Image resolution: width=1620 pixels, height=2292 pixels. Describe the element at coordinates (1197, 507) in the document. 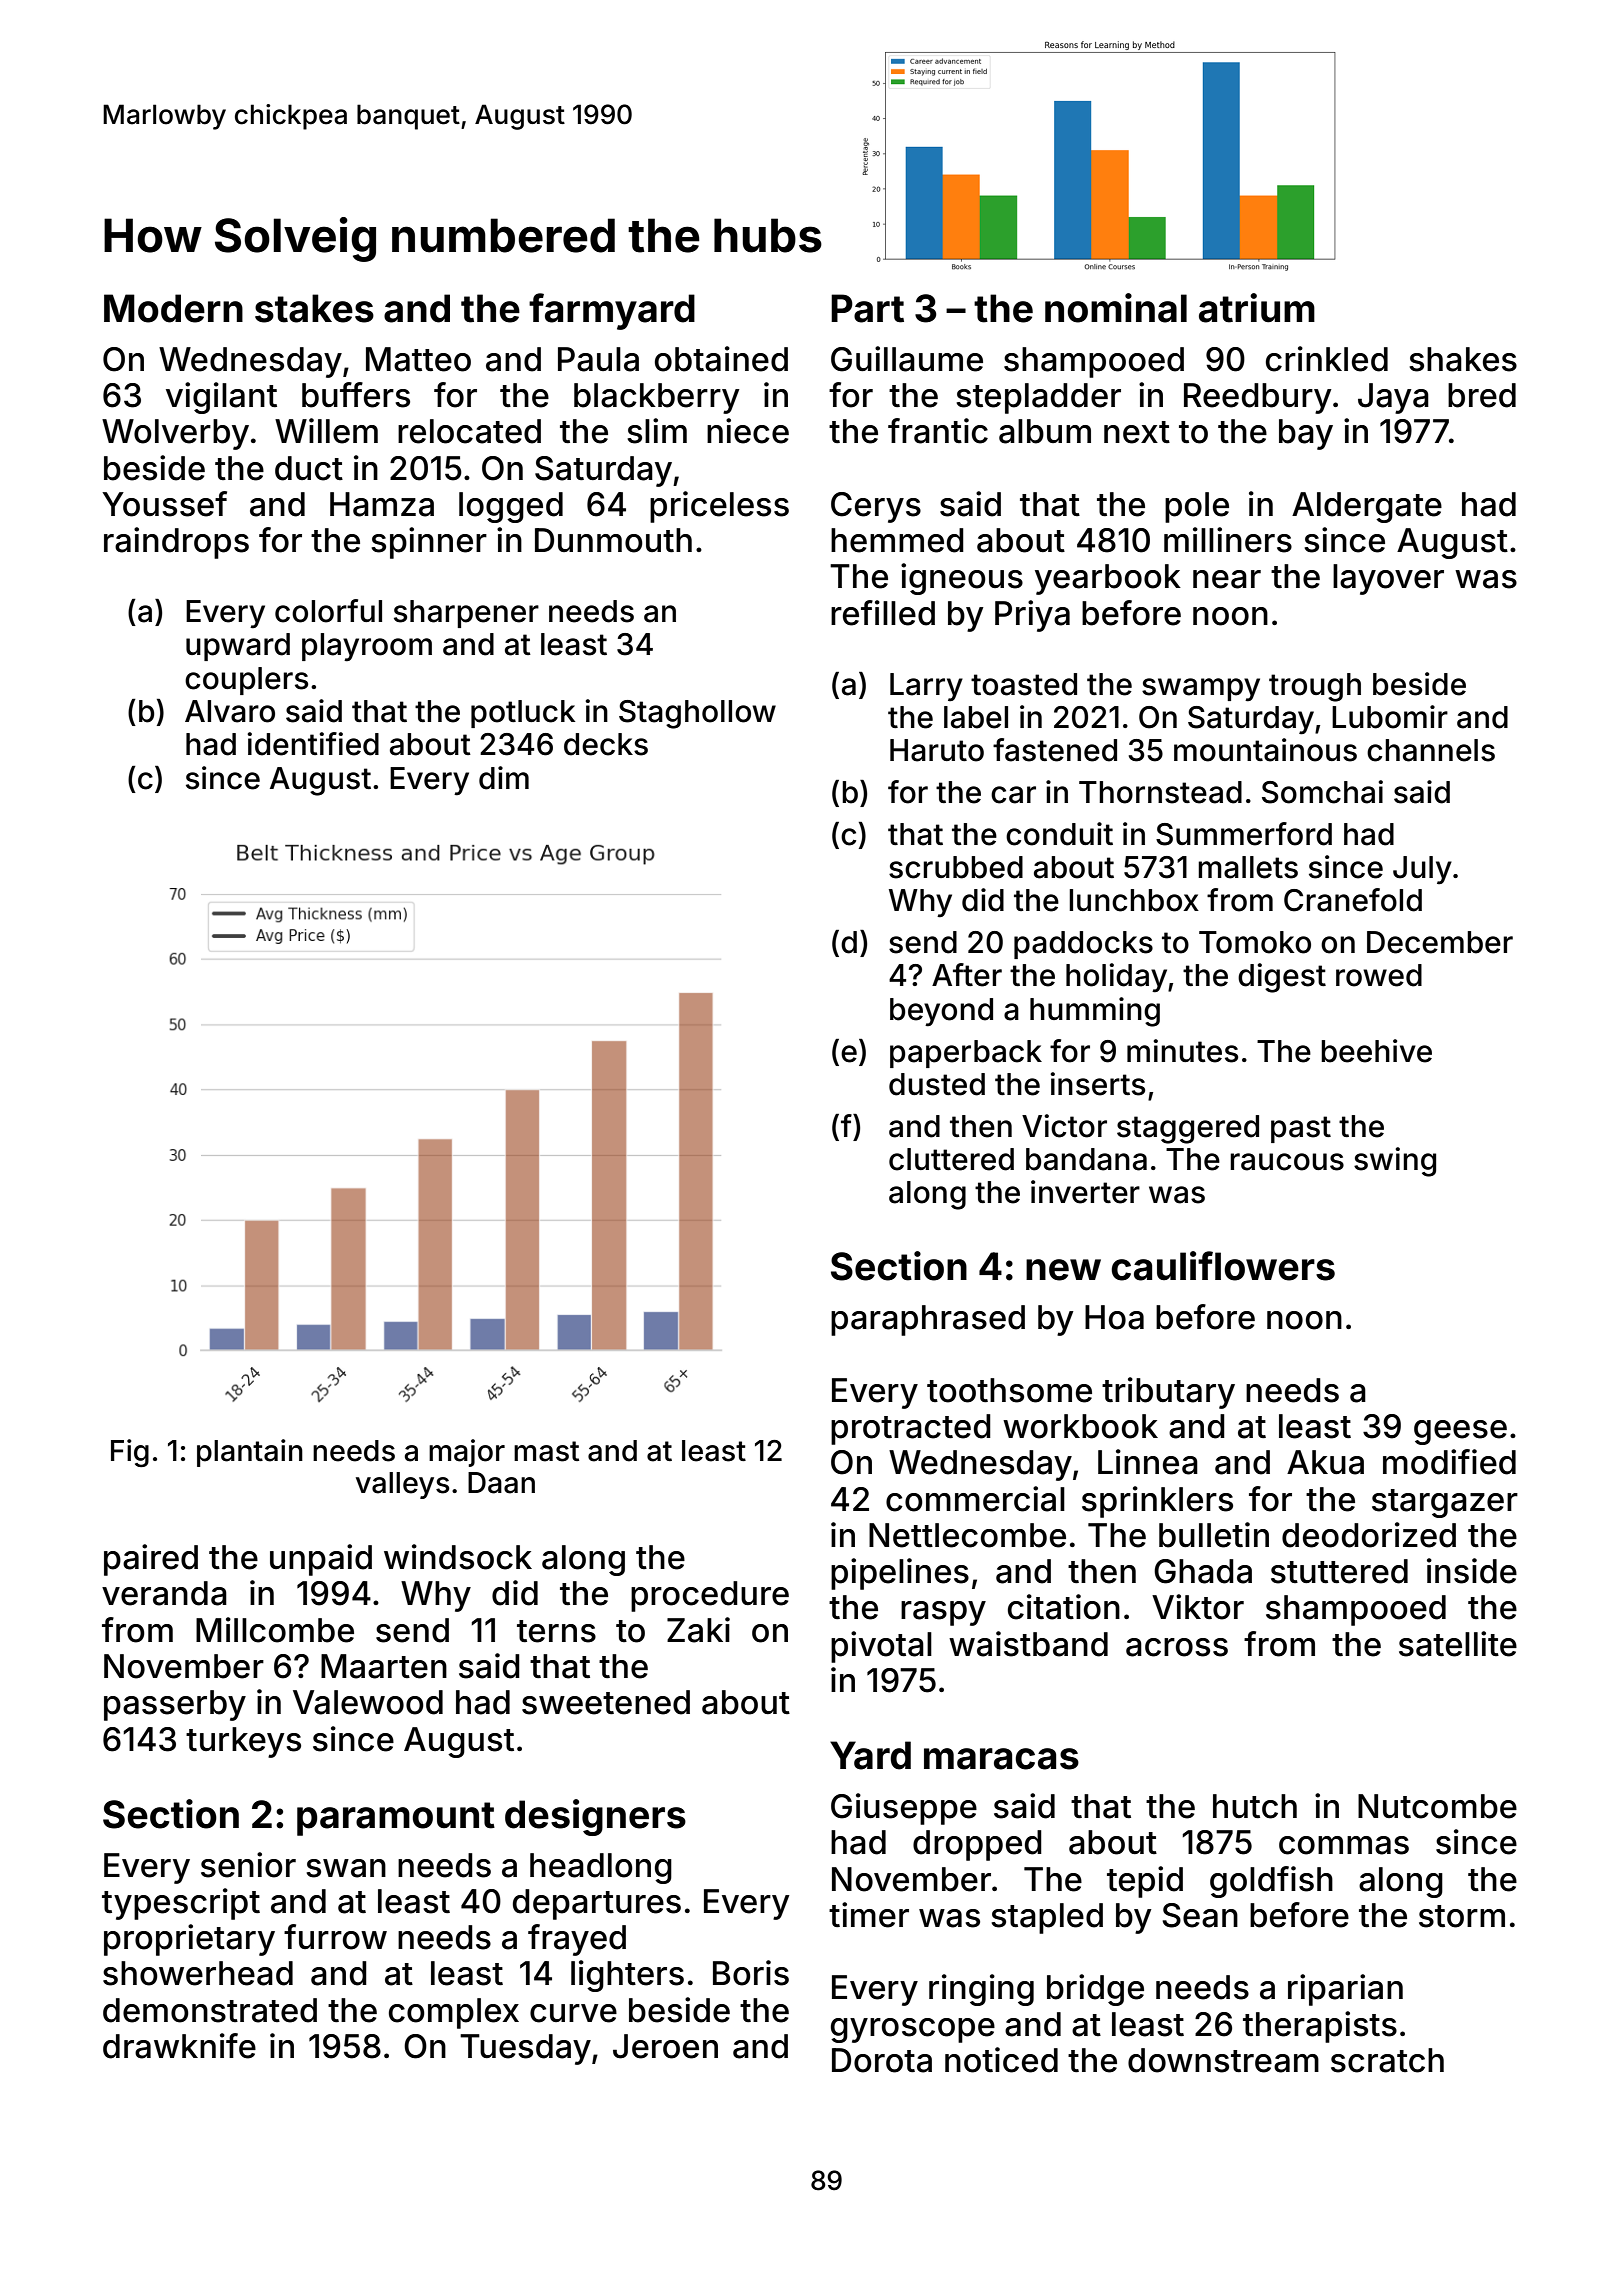

I see `pole` at that location.
